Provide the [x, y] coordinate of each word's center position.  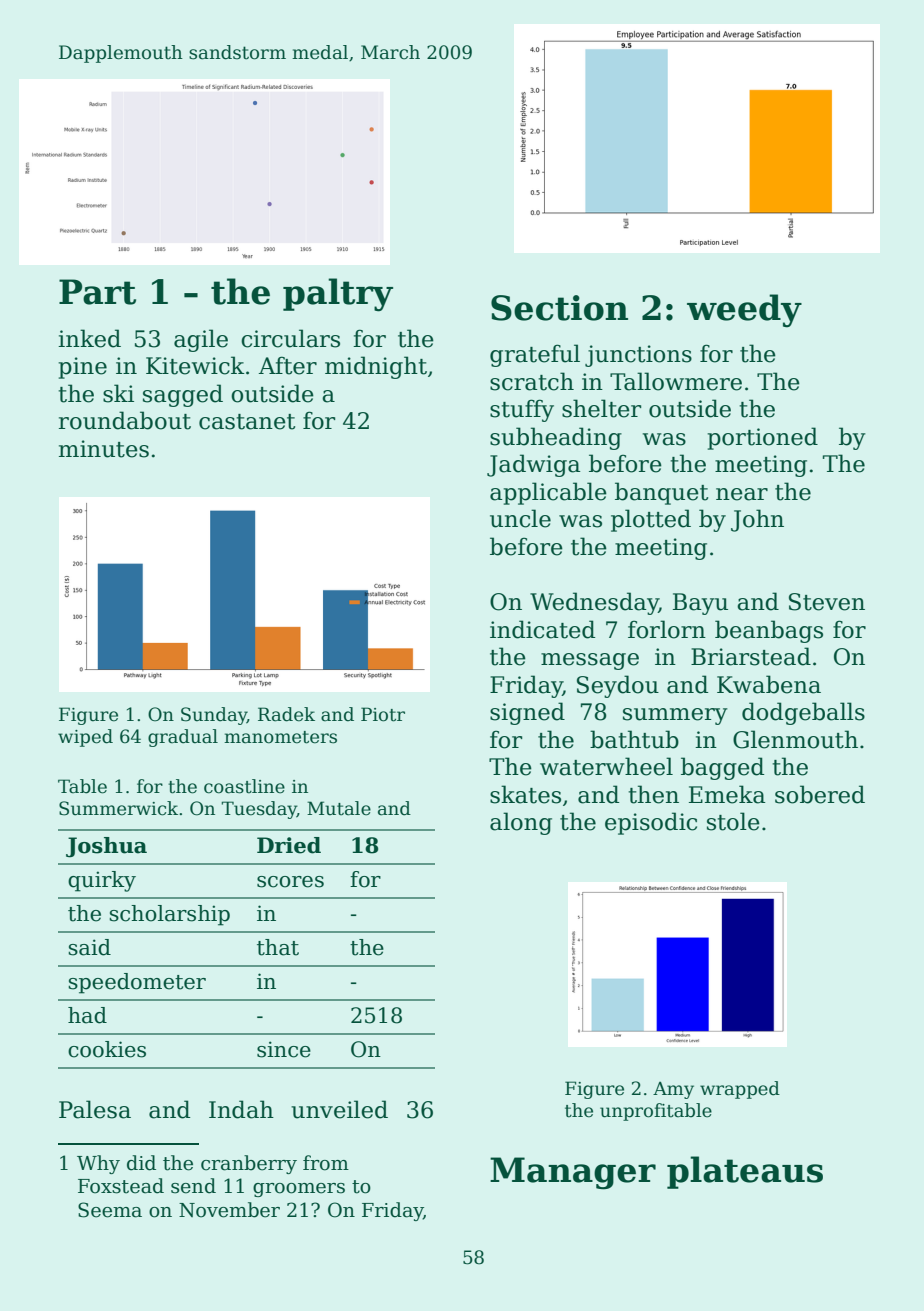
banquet [661, 493]
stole [733, 821]
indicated [542, 629]
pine [82, 368]
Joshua [106, 847]
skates [525, 794]
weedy [744, 311]
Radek [286, 714]
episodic [651, 823]
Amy [673, 1090]
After [288, 365]
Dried [289, 845]
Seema [110, 1210]
